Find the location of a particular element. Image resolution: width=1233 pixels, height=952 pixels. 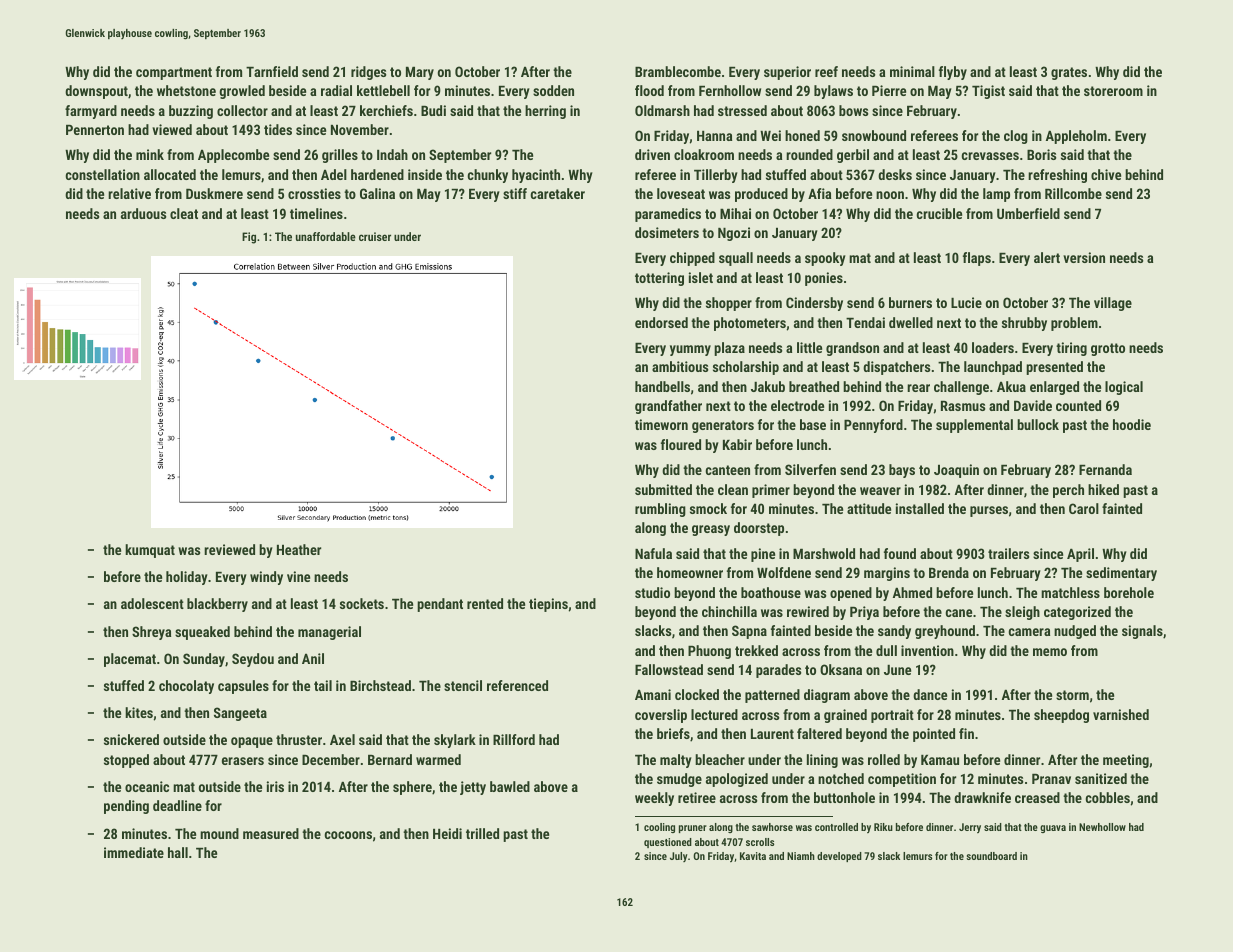

immediate is located at coordinates (134, 852).
